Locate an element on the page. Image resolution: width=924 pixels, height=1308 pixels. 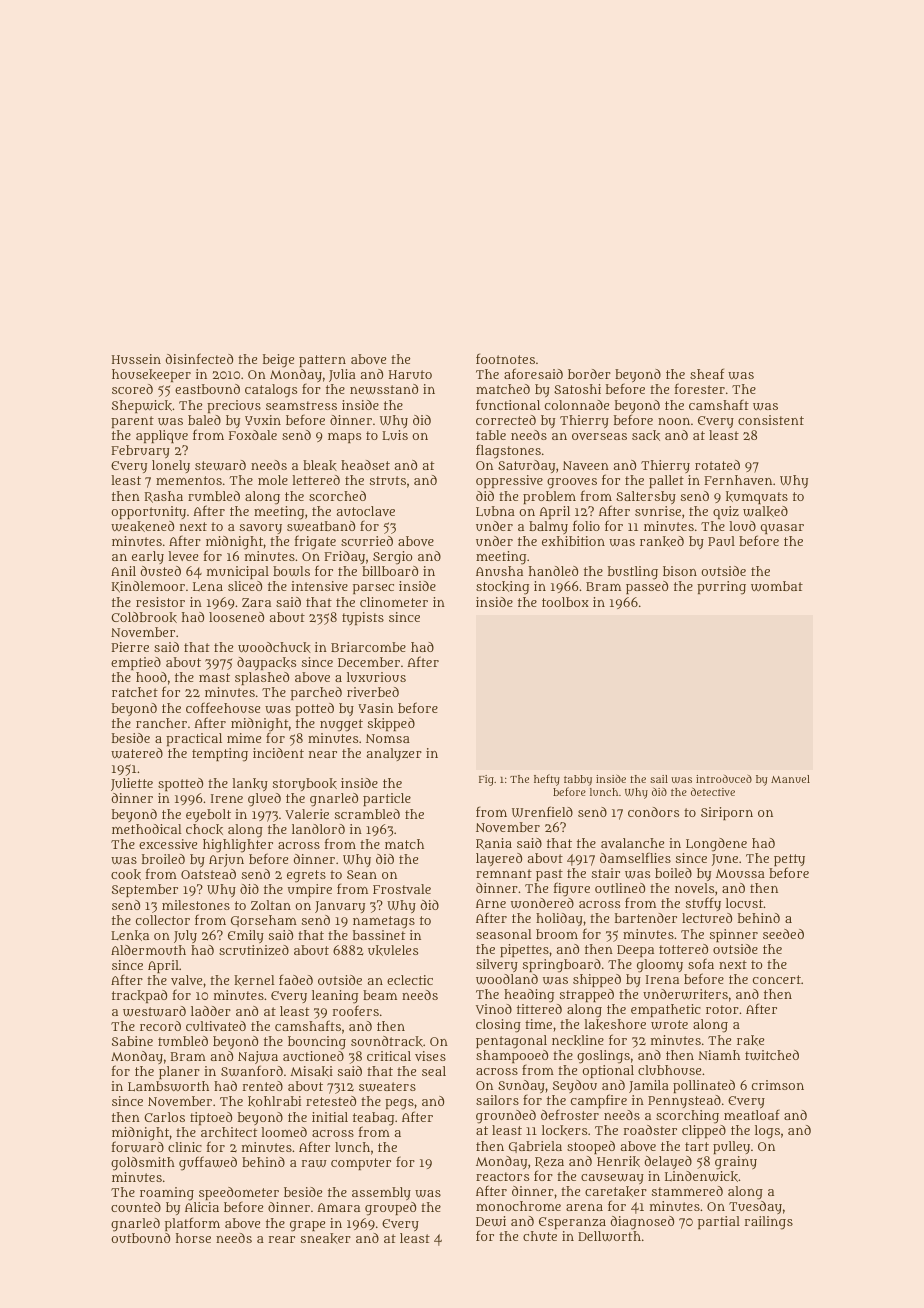
sheaf is located at coordinates (707, 373).
